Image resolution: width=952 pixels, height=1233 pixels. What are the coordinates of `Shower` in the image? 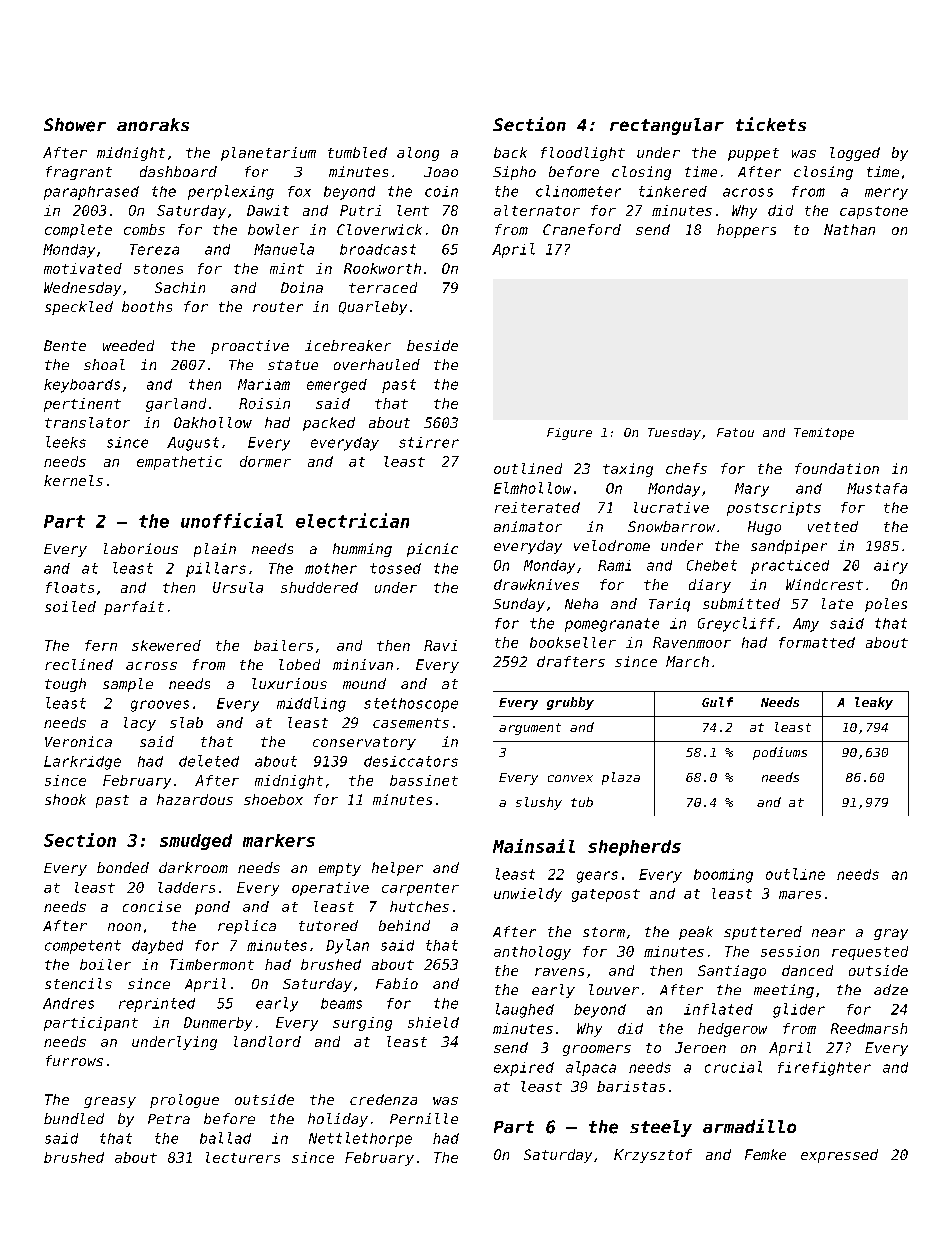 It's located at (75, 125).
